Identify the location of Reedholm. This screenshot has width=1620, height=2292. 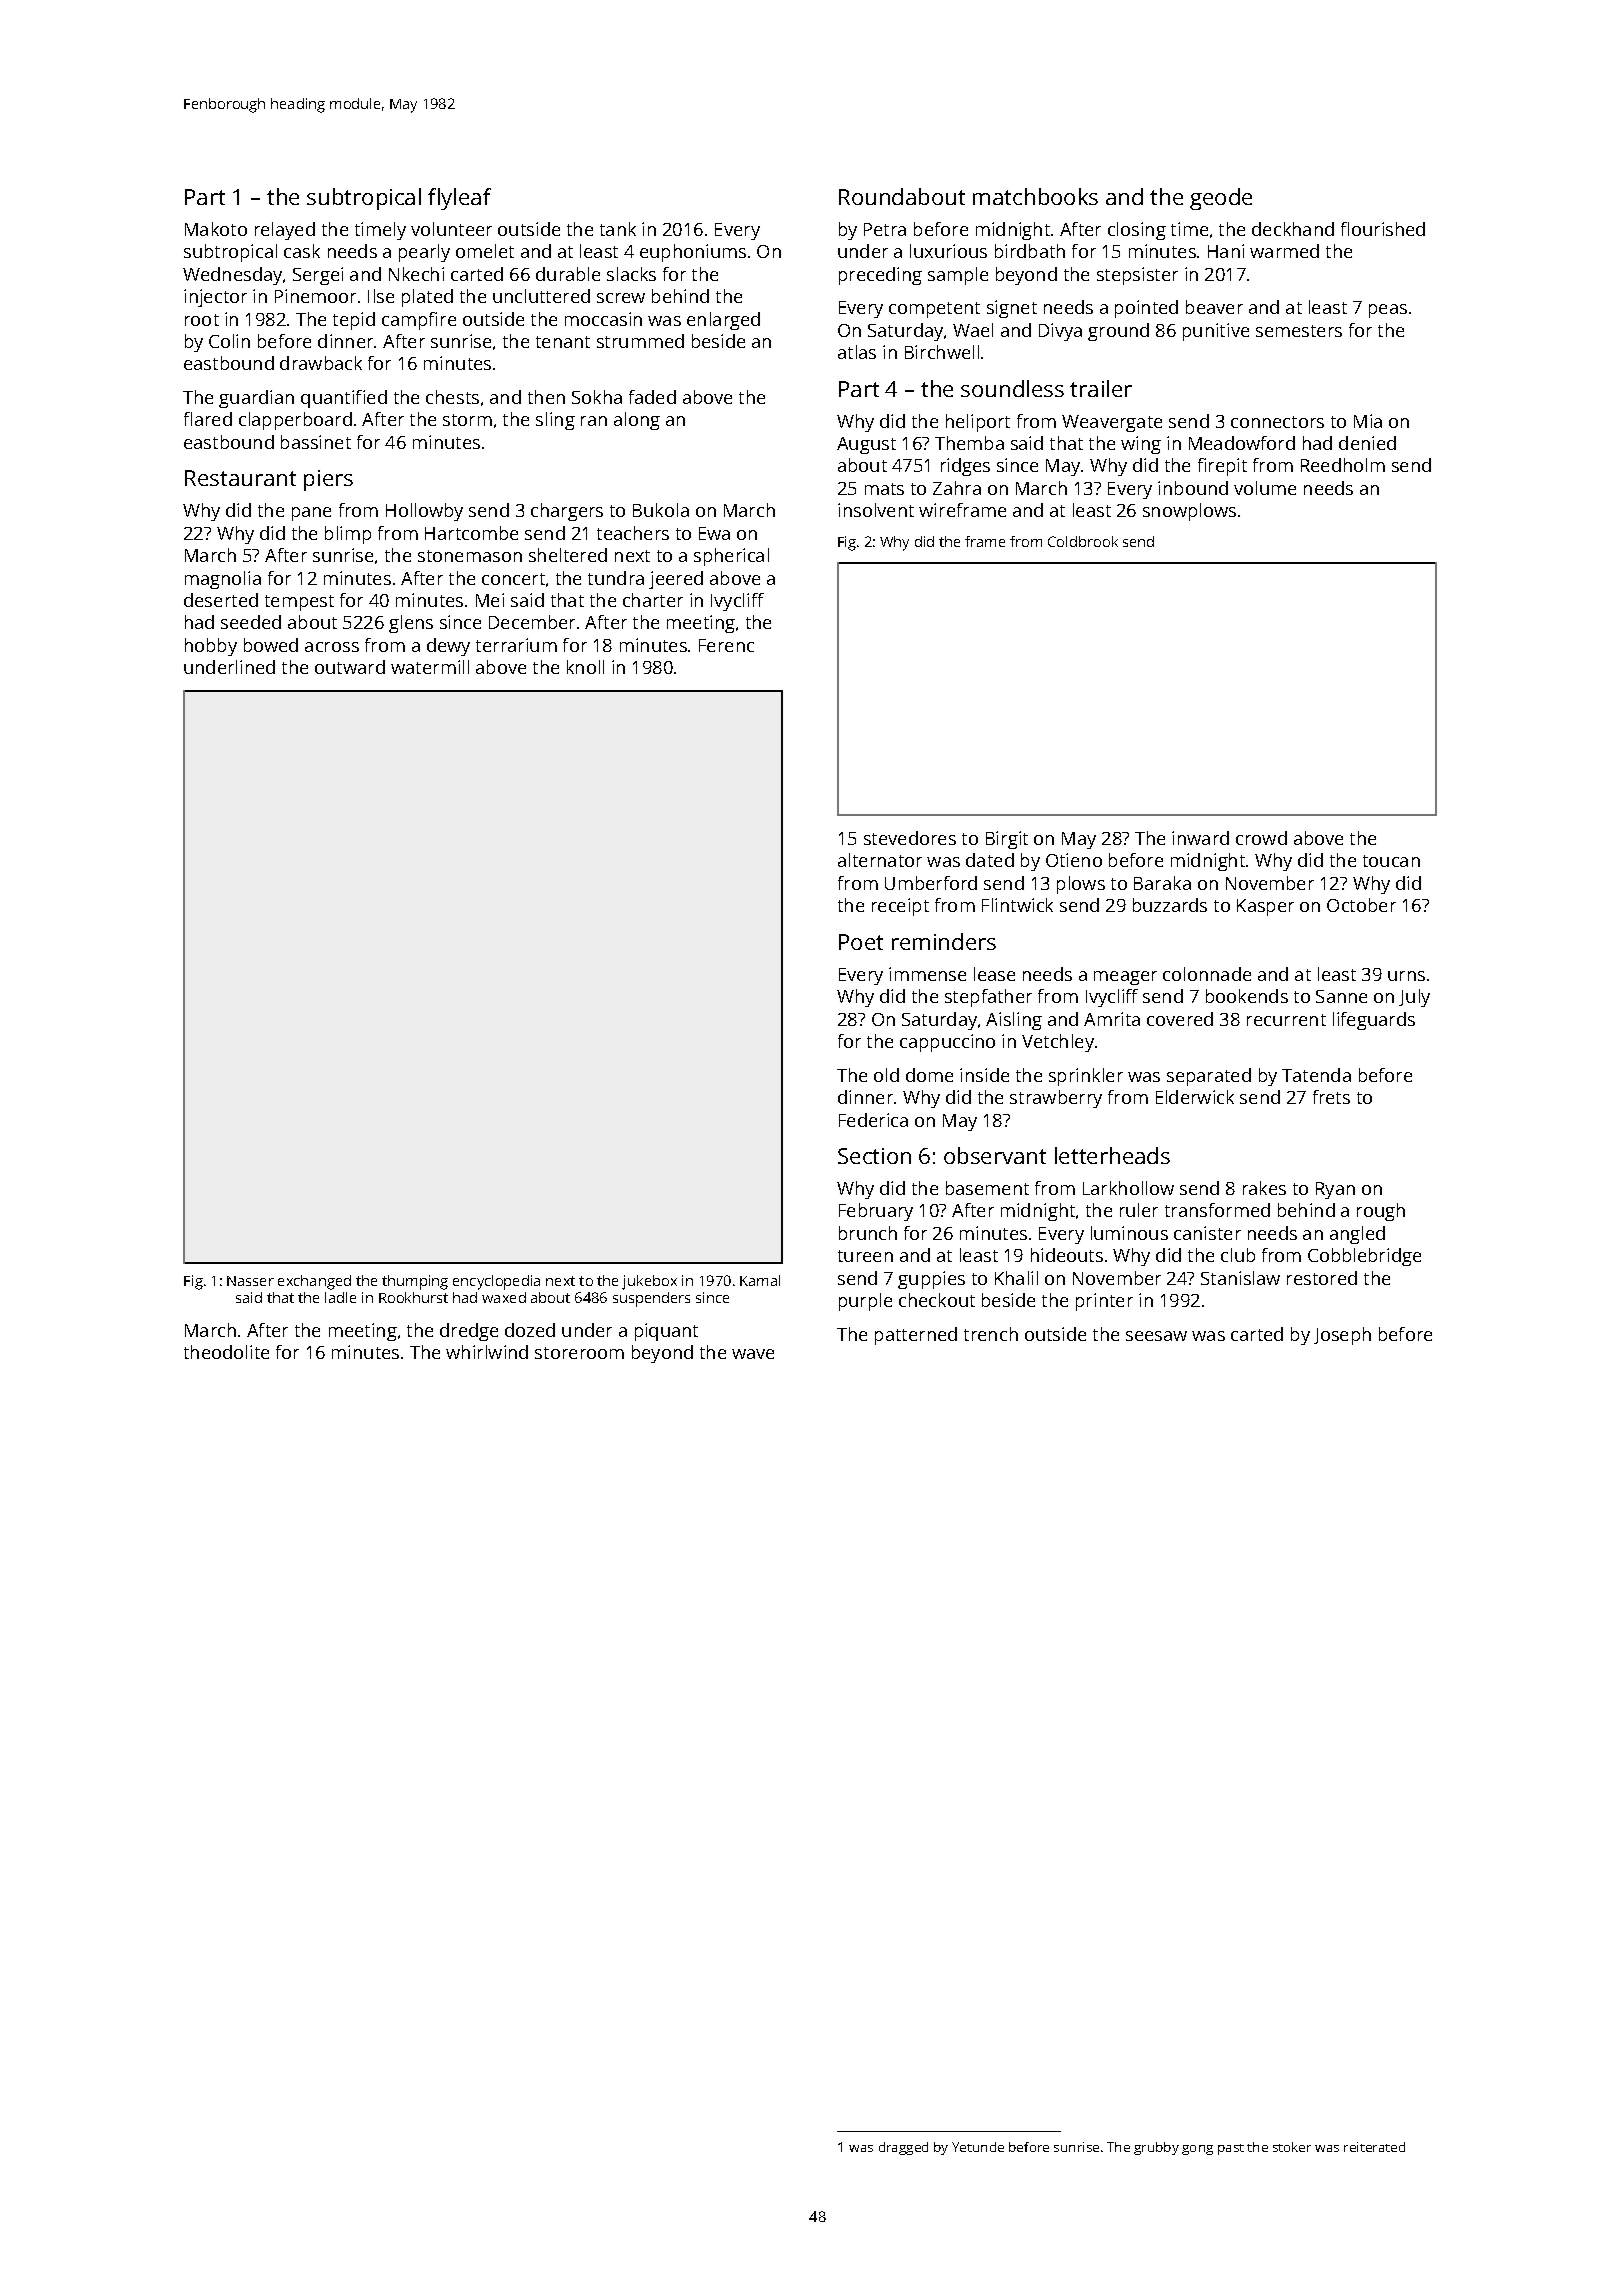
(1343, 465).
